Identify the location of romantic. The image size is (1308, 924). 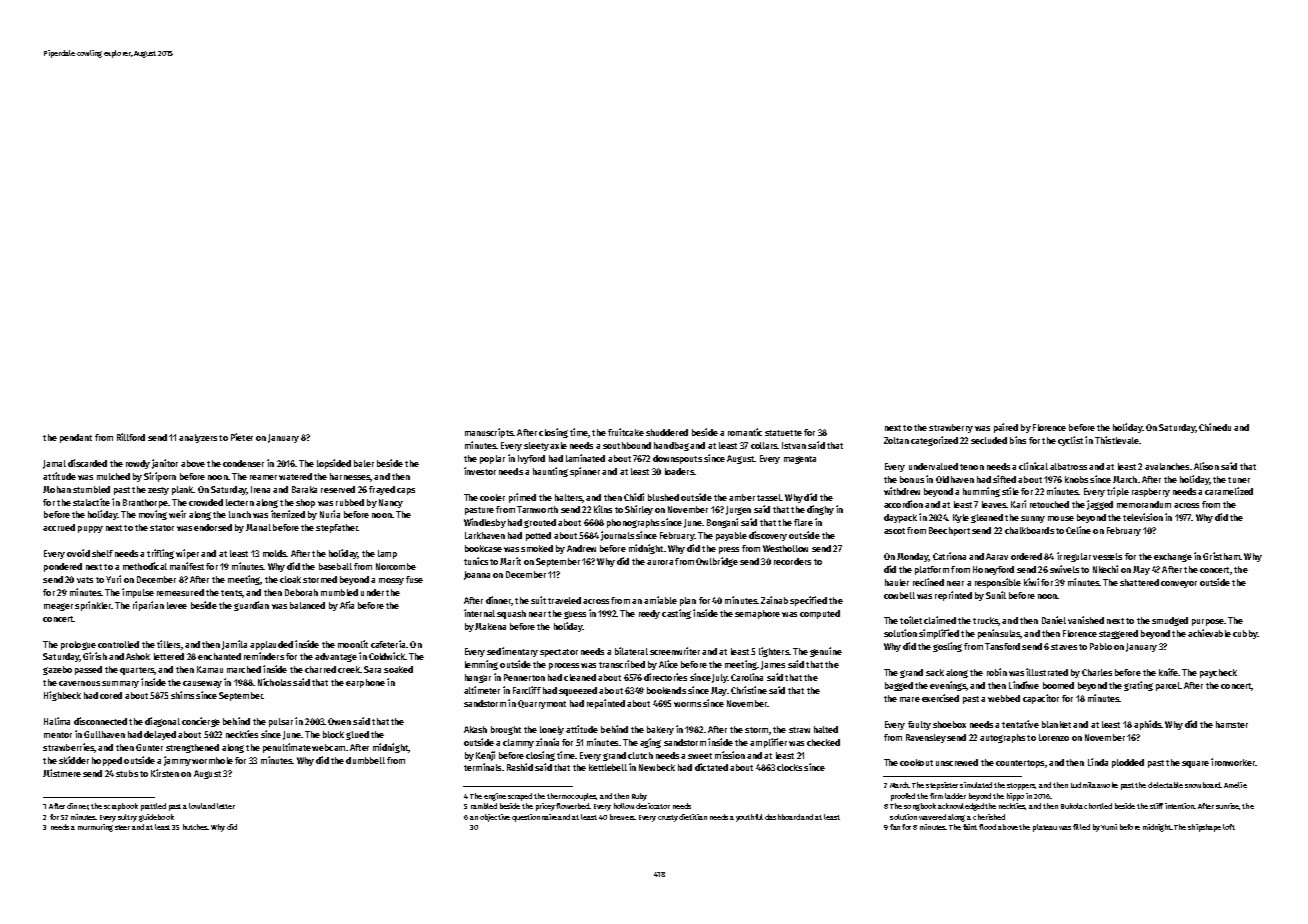
(745, 432).
